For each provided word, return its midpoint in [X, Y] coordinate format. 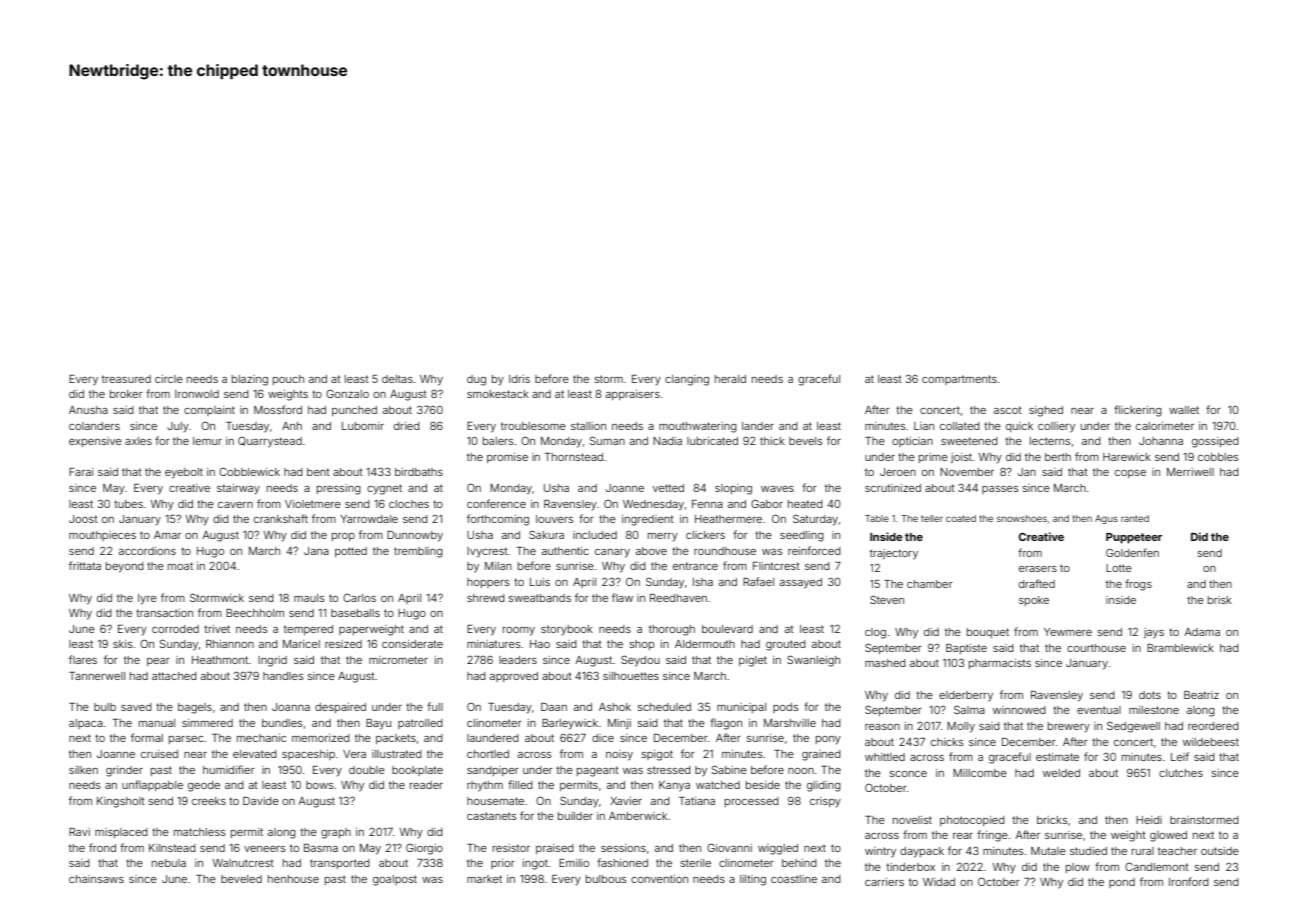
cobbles [1218, 457]
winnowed [1019, 710]
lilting [753, 880]
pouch [288, 380]
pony [828, 740]
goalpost [395, 880]
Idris [519, 379]
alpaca [86, 724]
